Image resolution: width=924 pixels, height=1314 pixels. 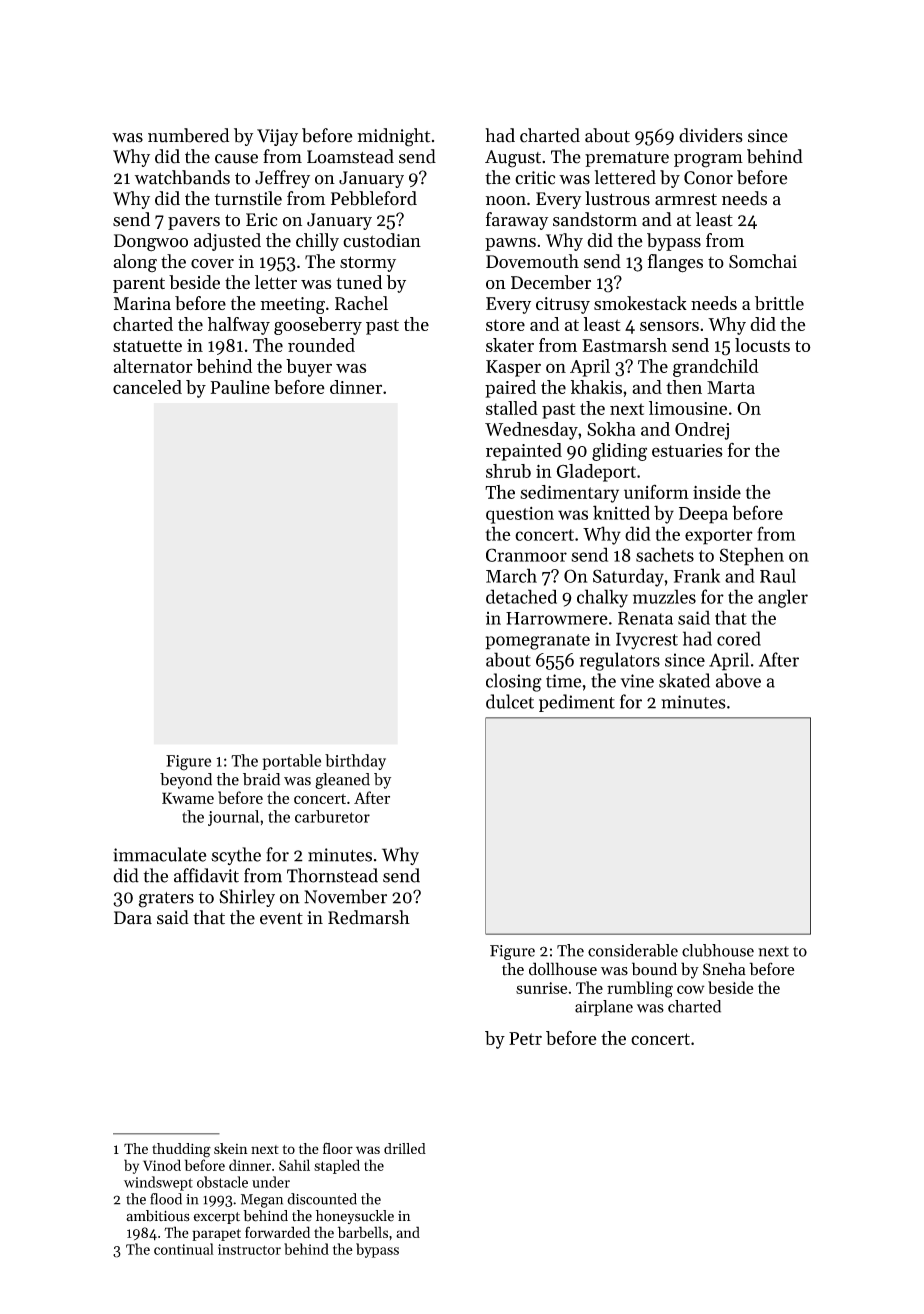 I want to click on midnight, so click(x=393, y=137).
